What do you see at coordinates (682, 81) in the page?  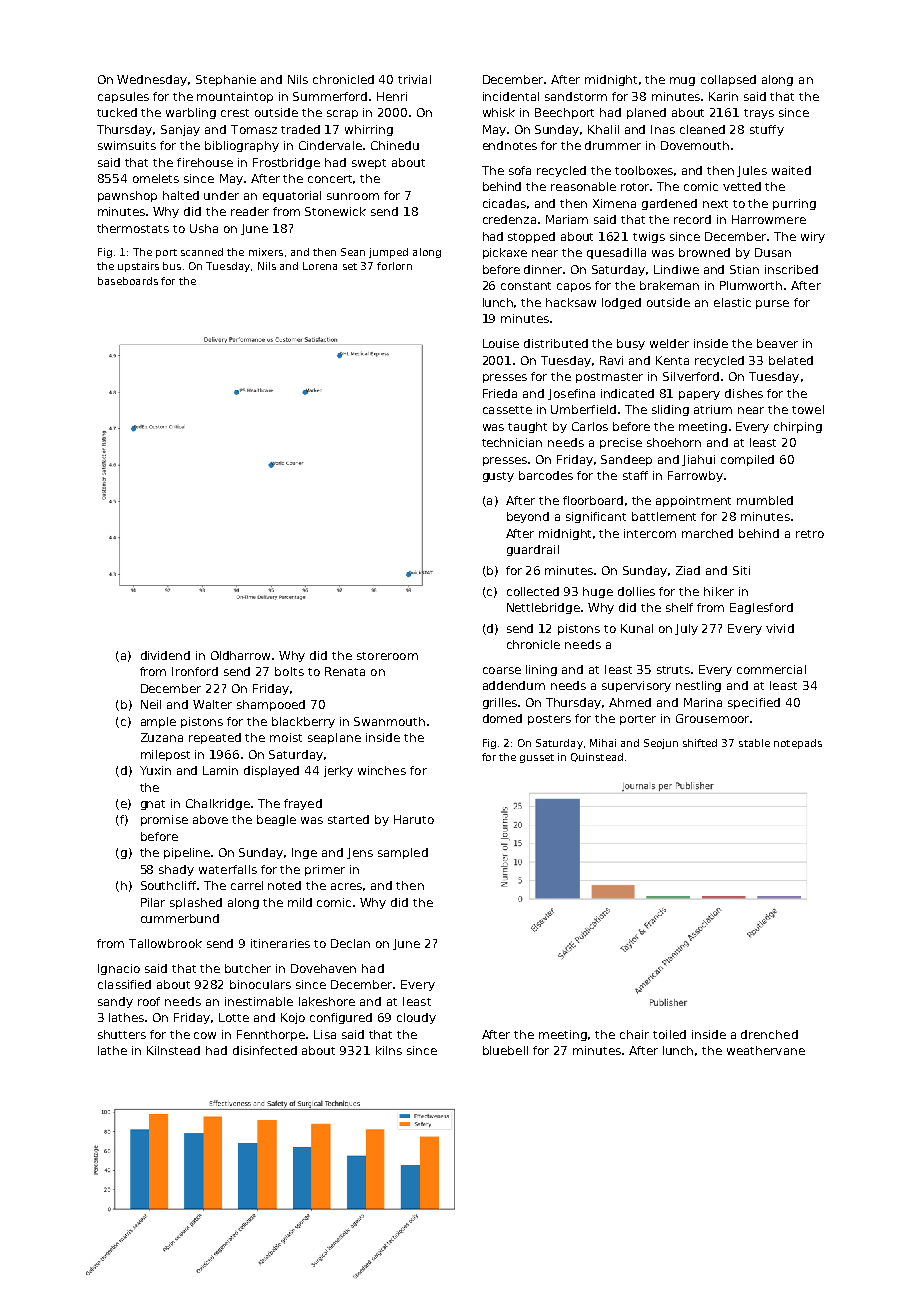 I see `mug` at bounding box center [682, 81].
